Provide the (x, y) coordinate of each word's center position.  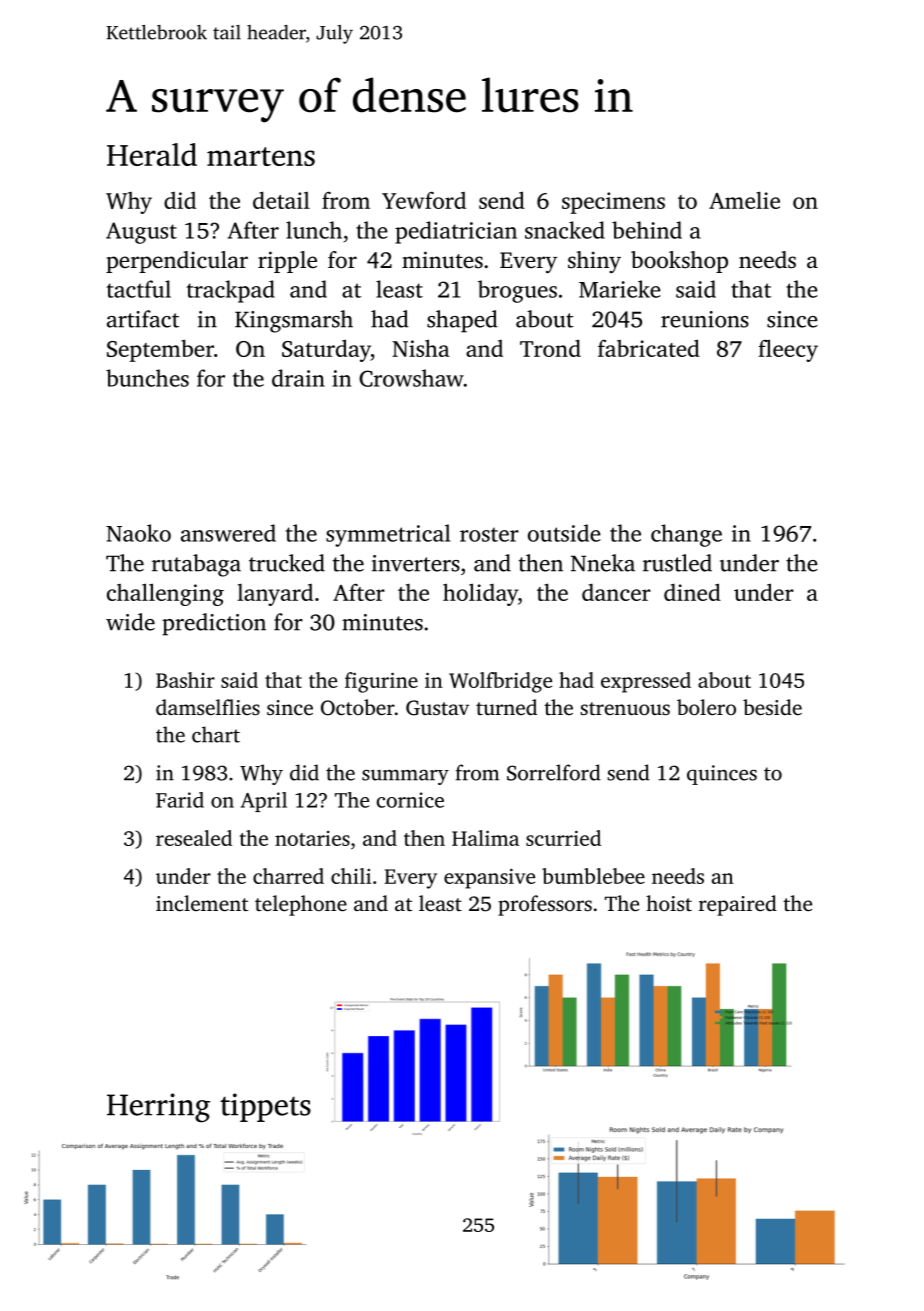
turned (506, 707)
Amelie (744, 200)
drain (298, 378)
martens (261, 156)
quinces (722, 775)
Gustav (437, 708)
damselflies (208, 707)
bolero (706, 707)
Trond (550, 348)
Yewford (424, 200)
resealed (194, 838)
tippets (265, 1107)
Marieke (620, 289)
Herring (158, 1108)
